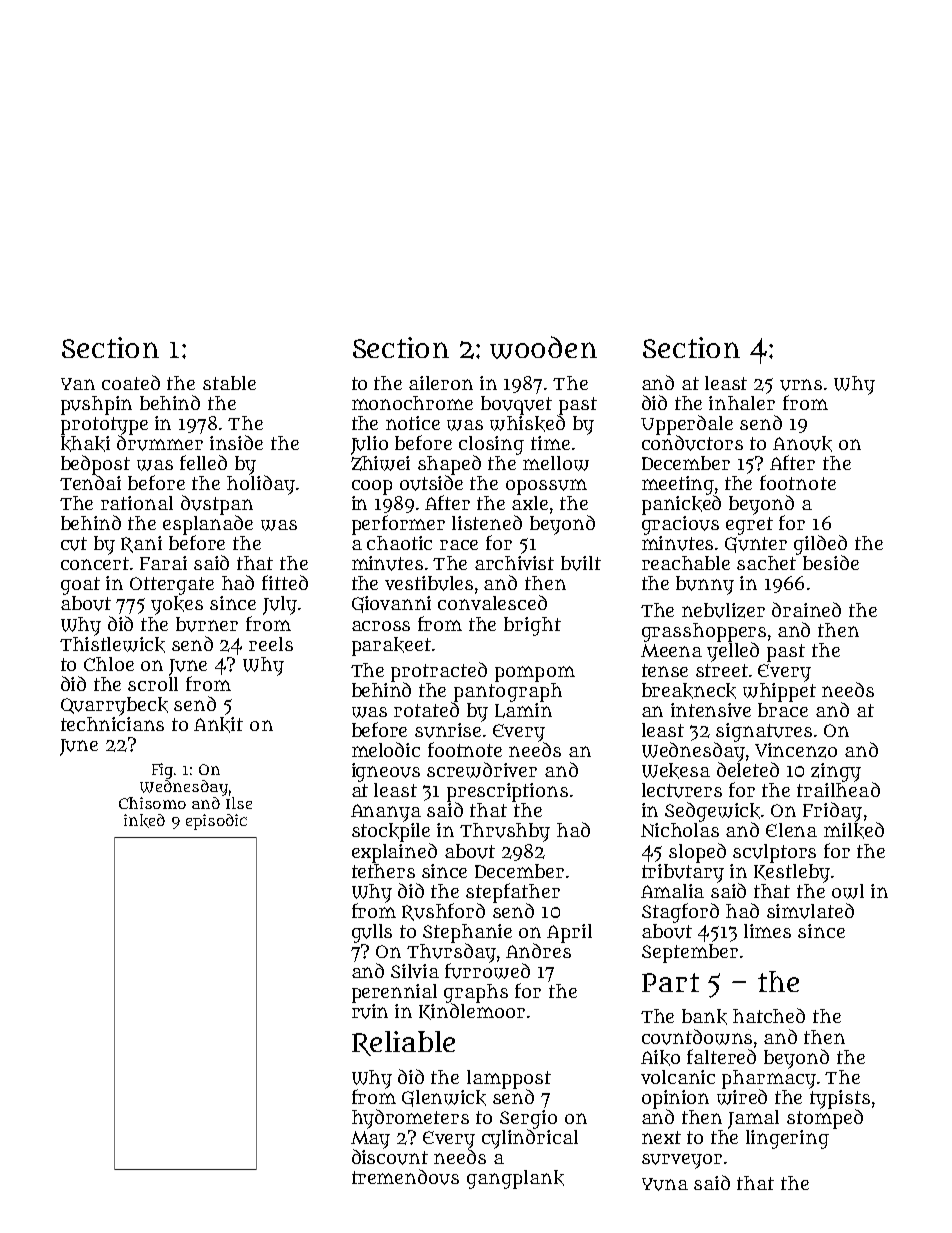 This screenshot has height=1233, width=952. Describe the element at coordinates (391, 646) in the screenshot. I see `parakeet` at that location.
